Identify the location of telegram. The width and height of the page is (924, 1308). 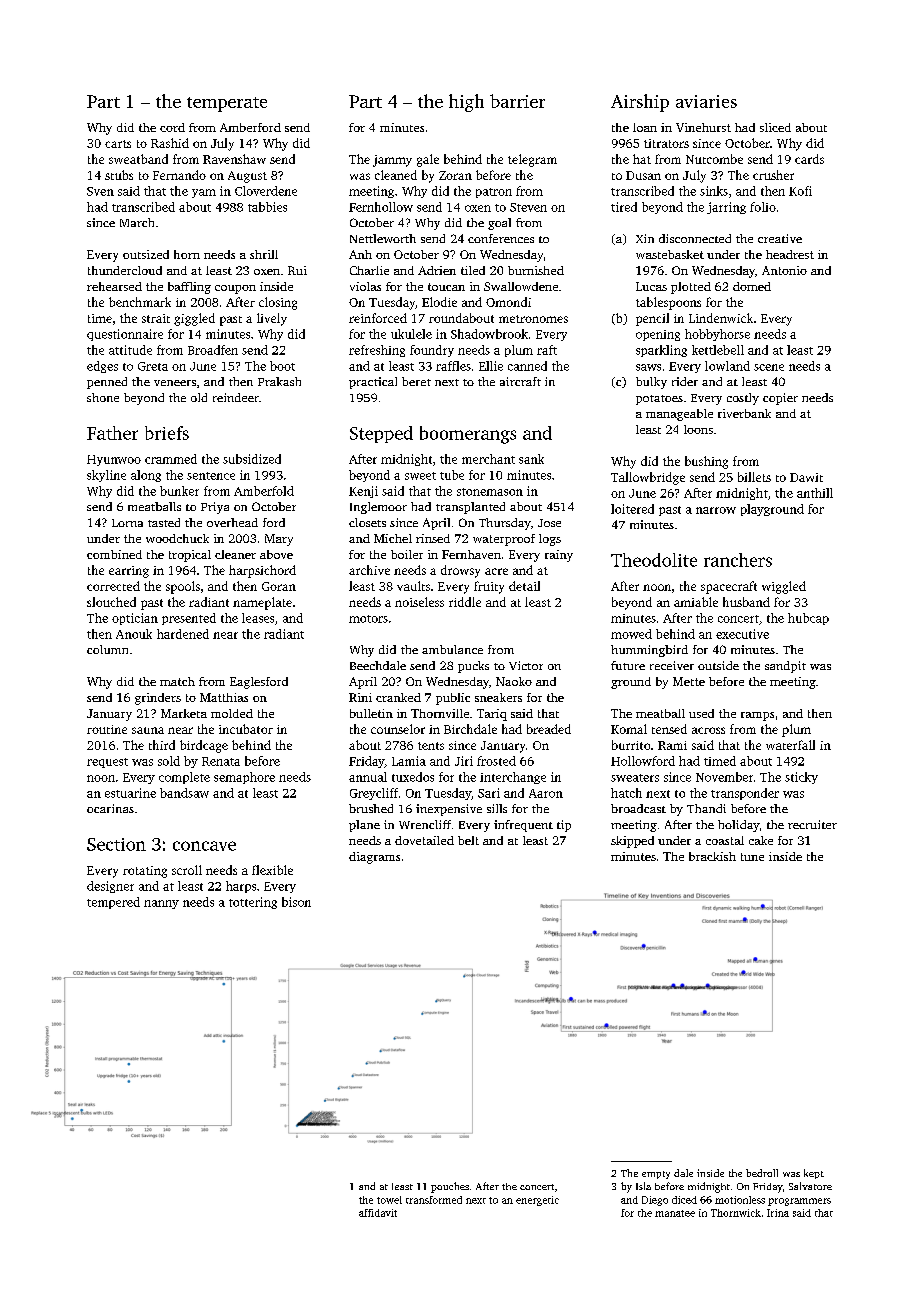
(532, 160).
